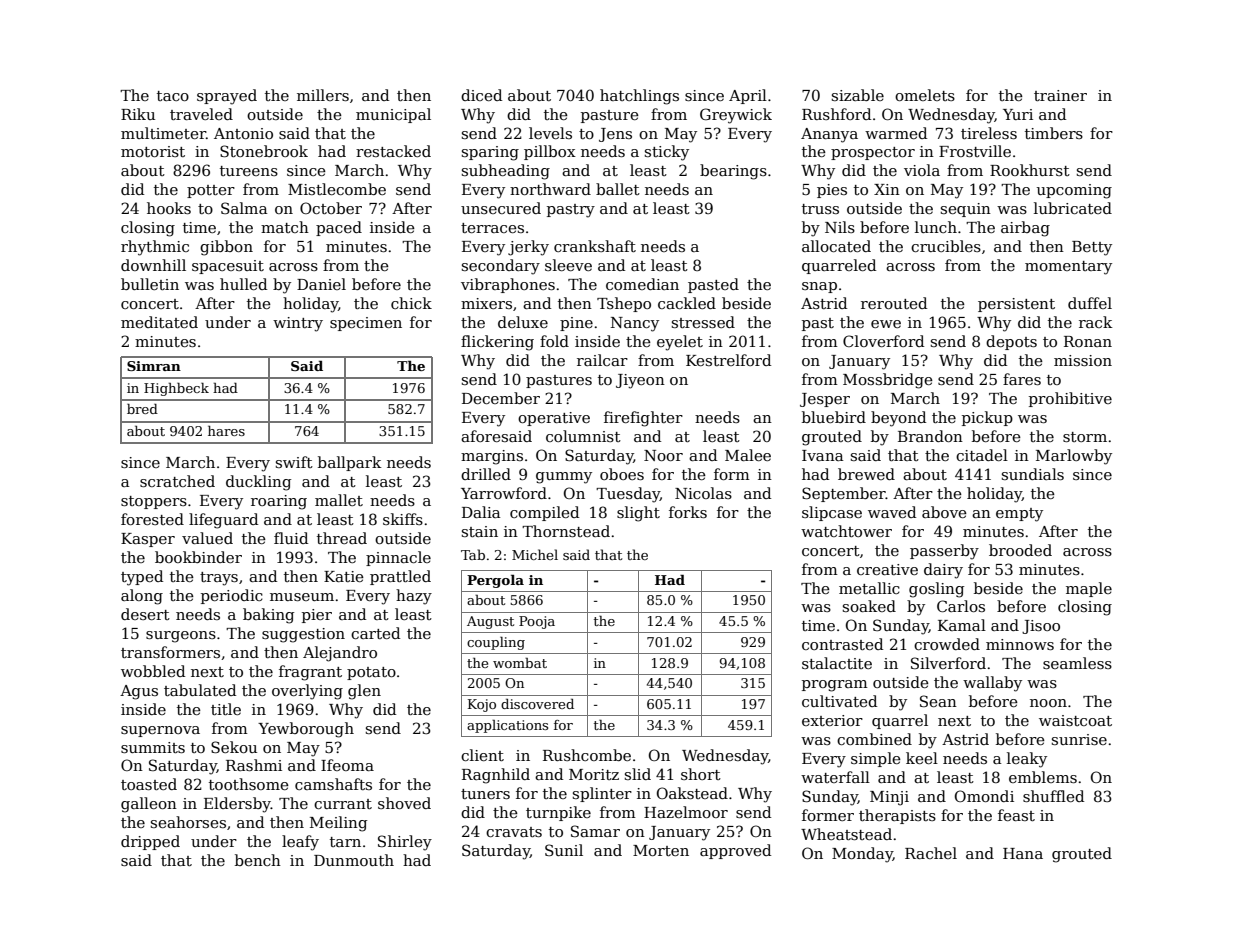  What do you see at coordinates (1090, 303) in the screenshot?
I see `duffel` at bounding box center [1090, 303].
